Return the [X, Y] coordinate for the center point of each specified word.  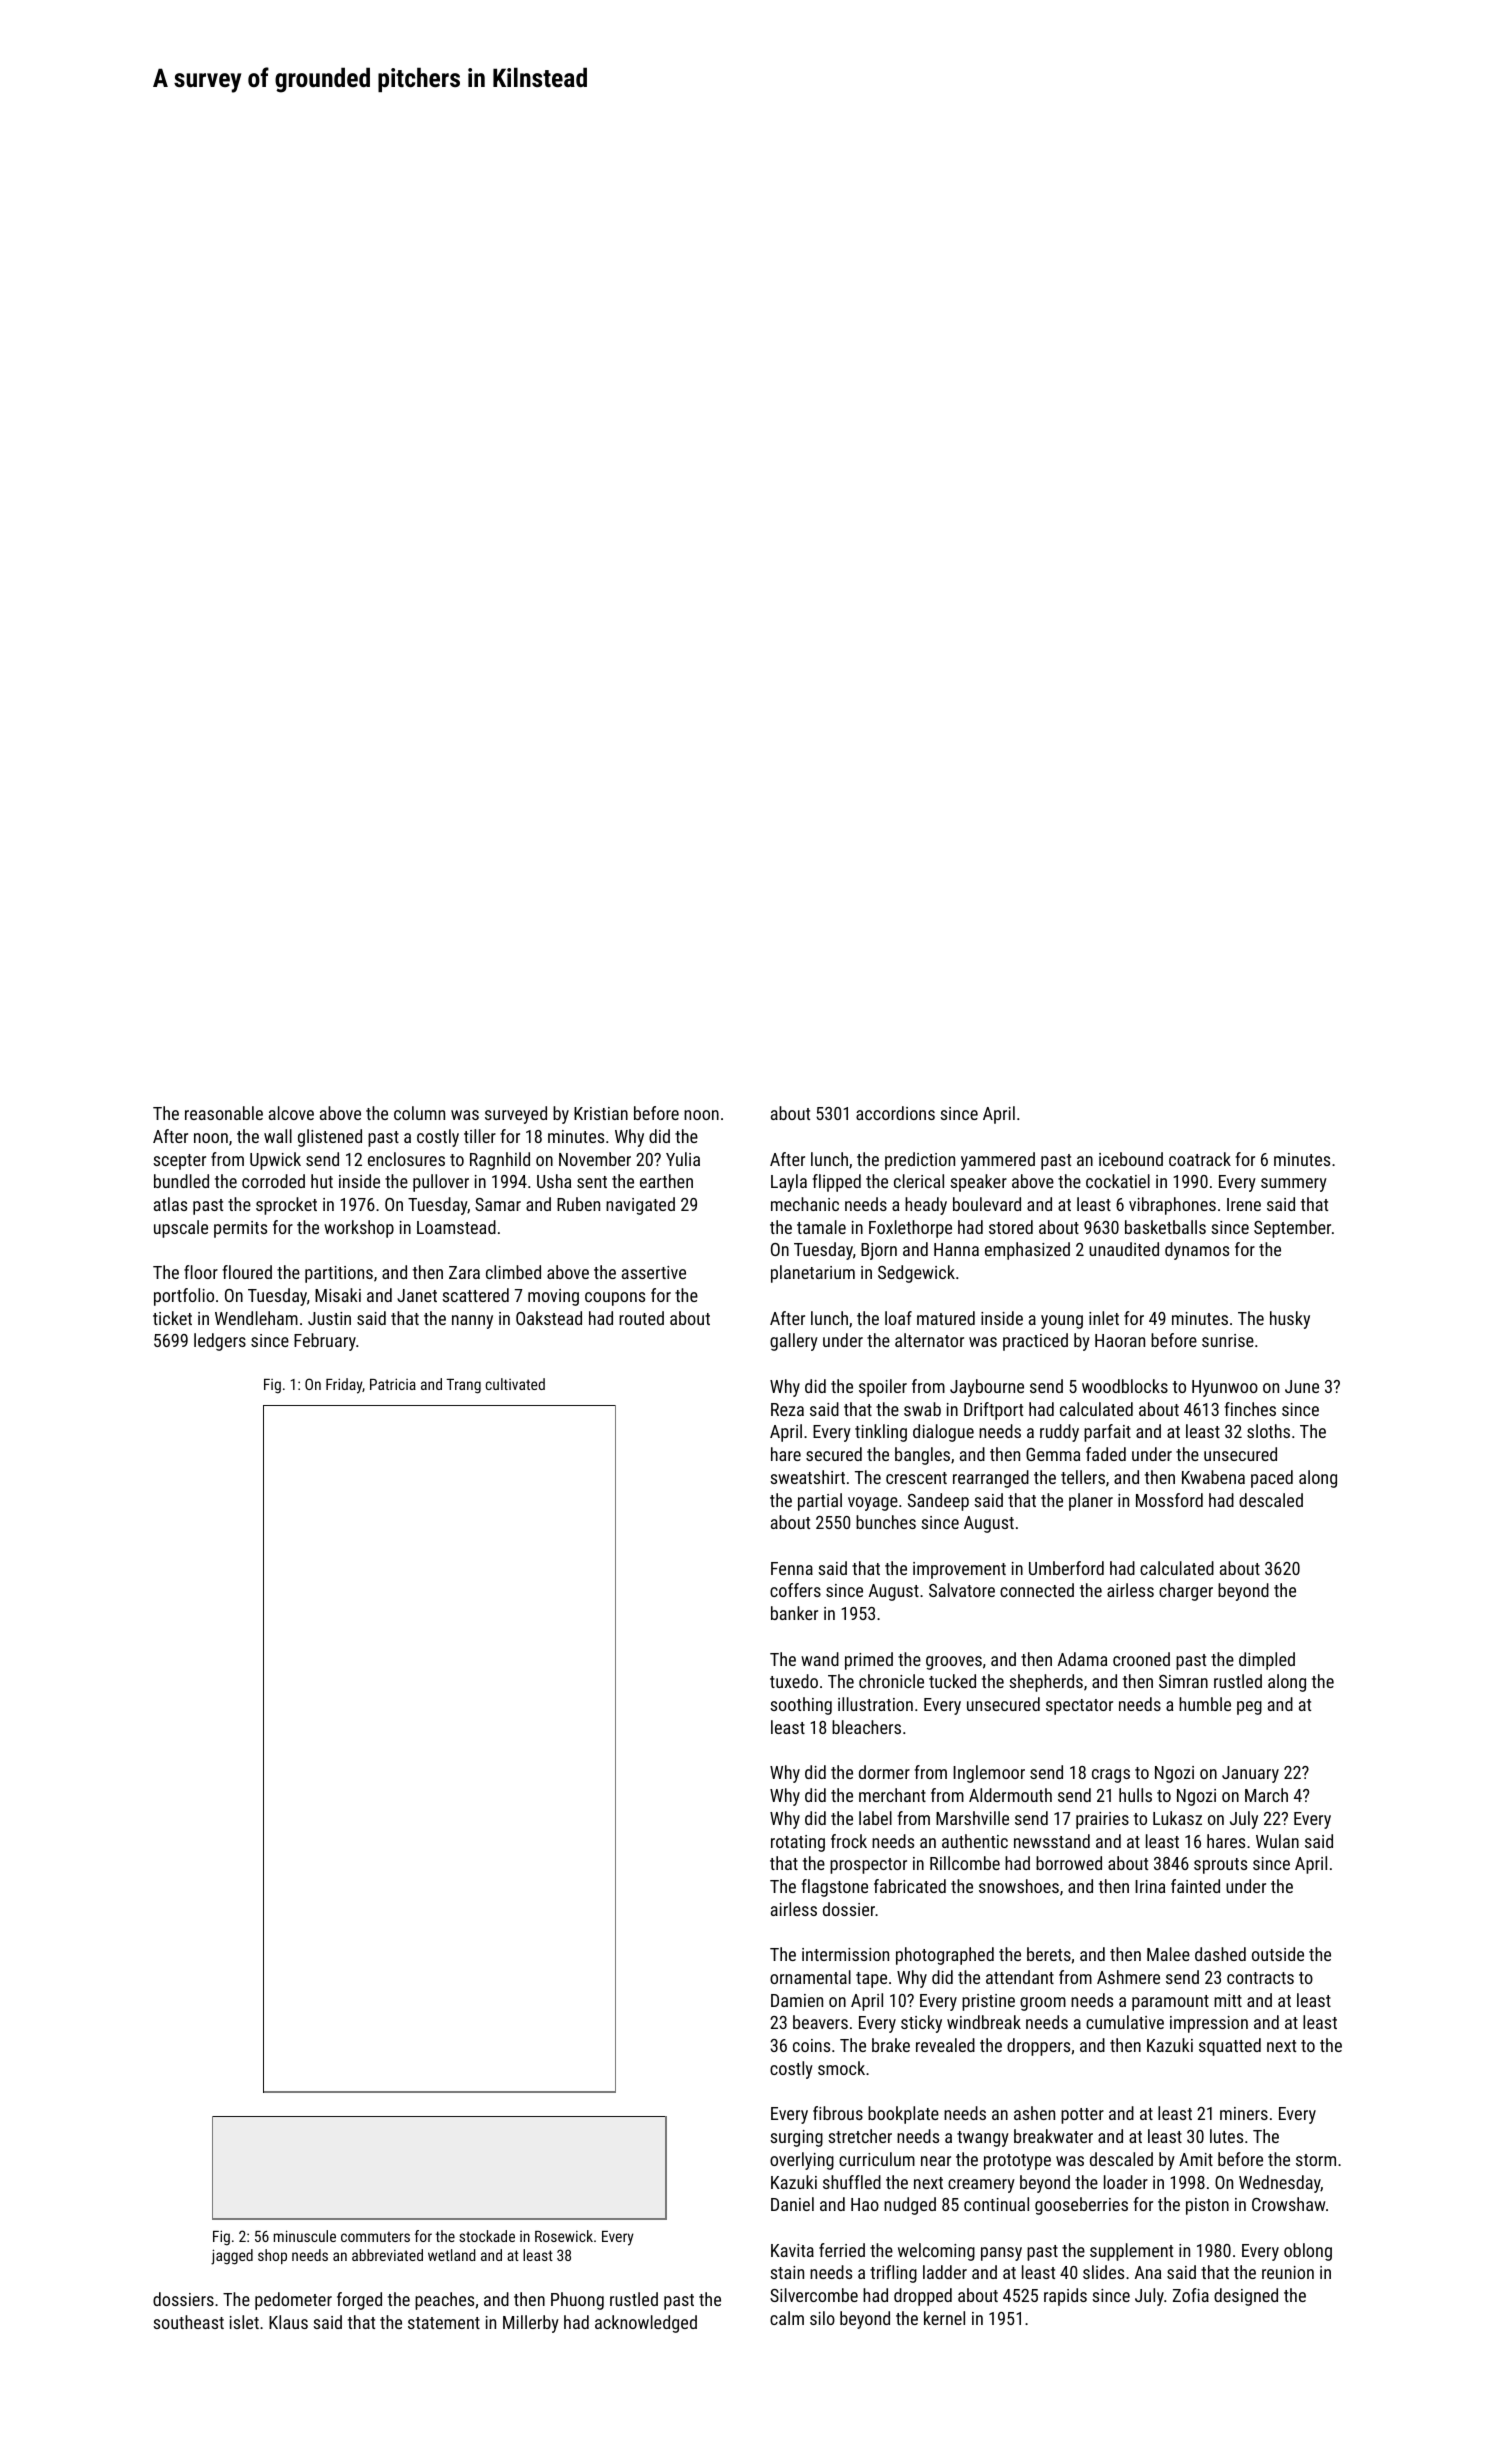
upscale [181, 1229]
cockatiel [1118, 1181]
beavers [820, 2022]
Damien [797, 2000]
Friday [344, 1386]
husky [1290, 1320]
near [936, 2161]
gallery [794, 1342]
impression [1209, 2024]
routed [641, 1318]
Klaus [288, 2322]
